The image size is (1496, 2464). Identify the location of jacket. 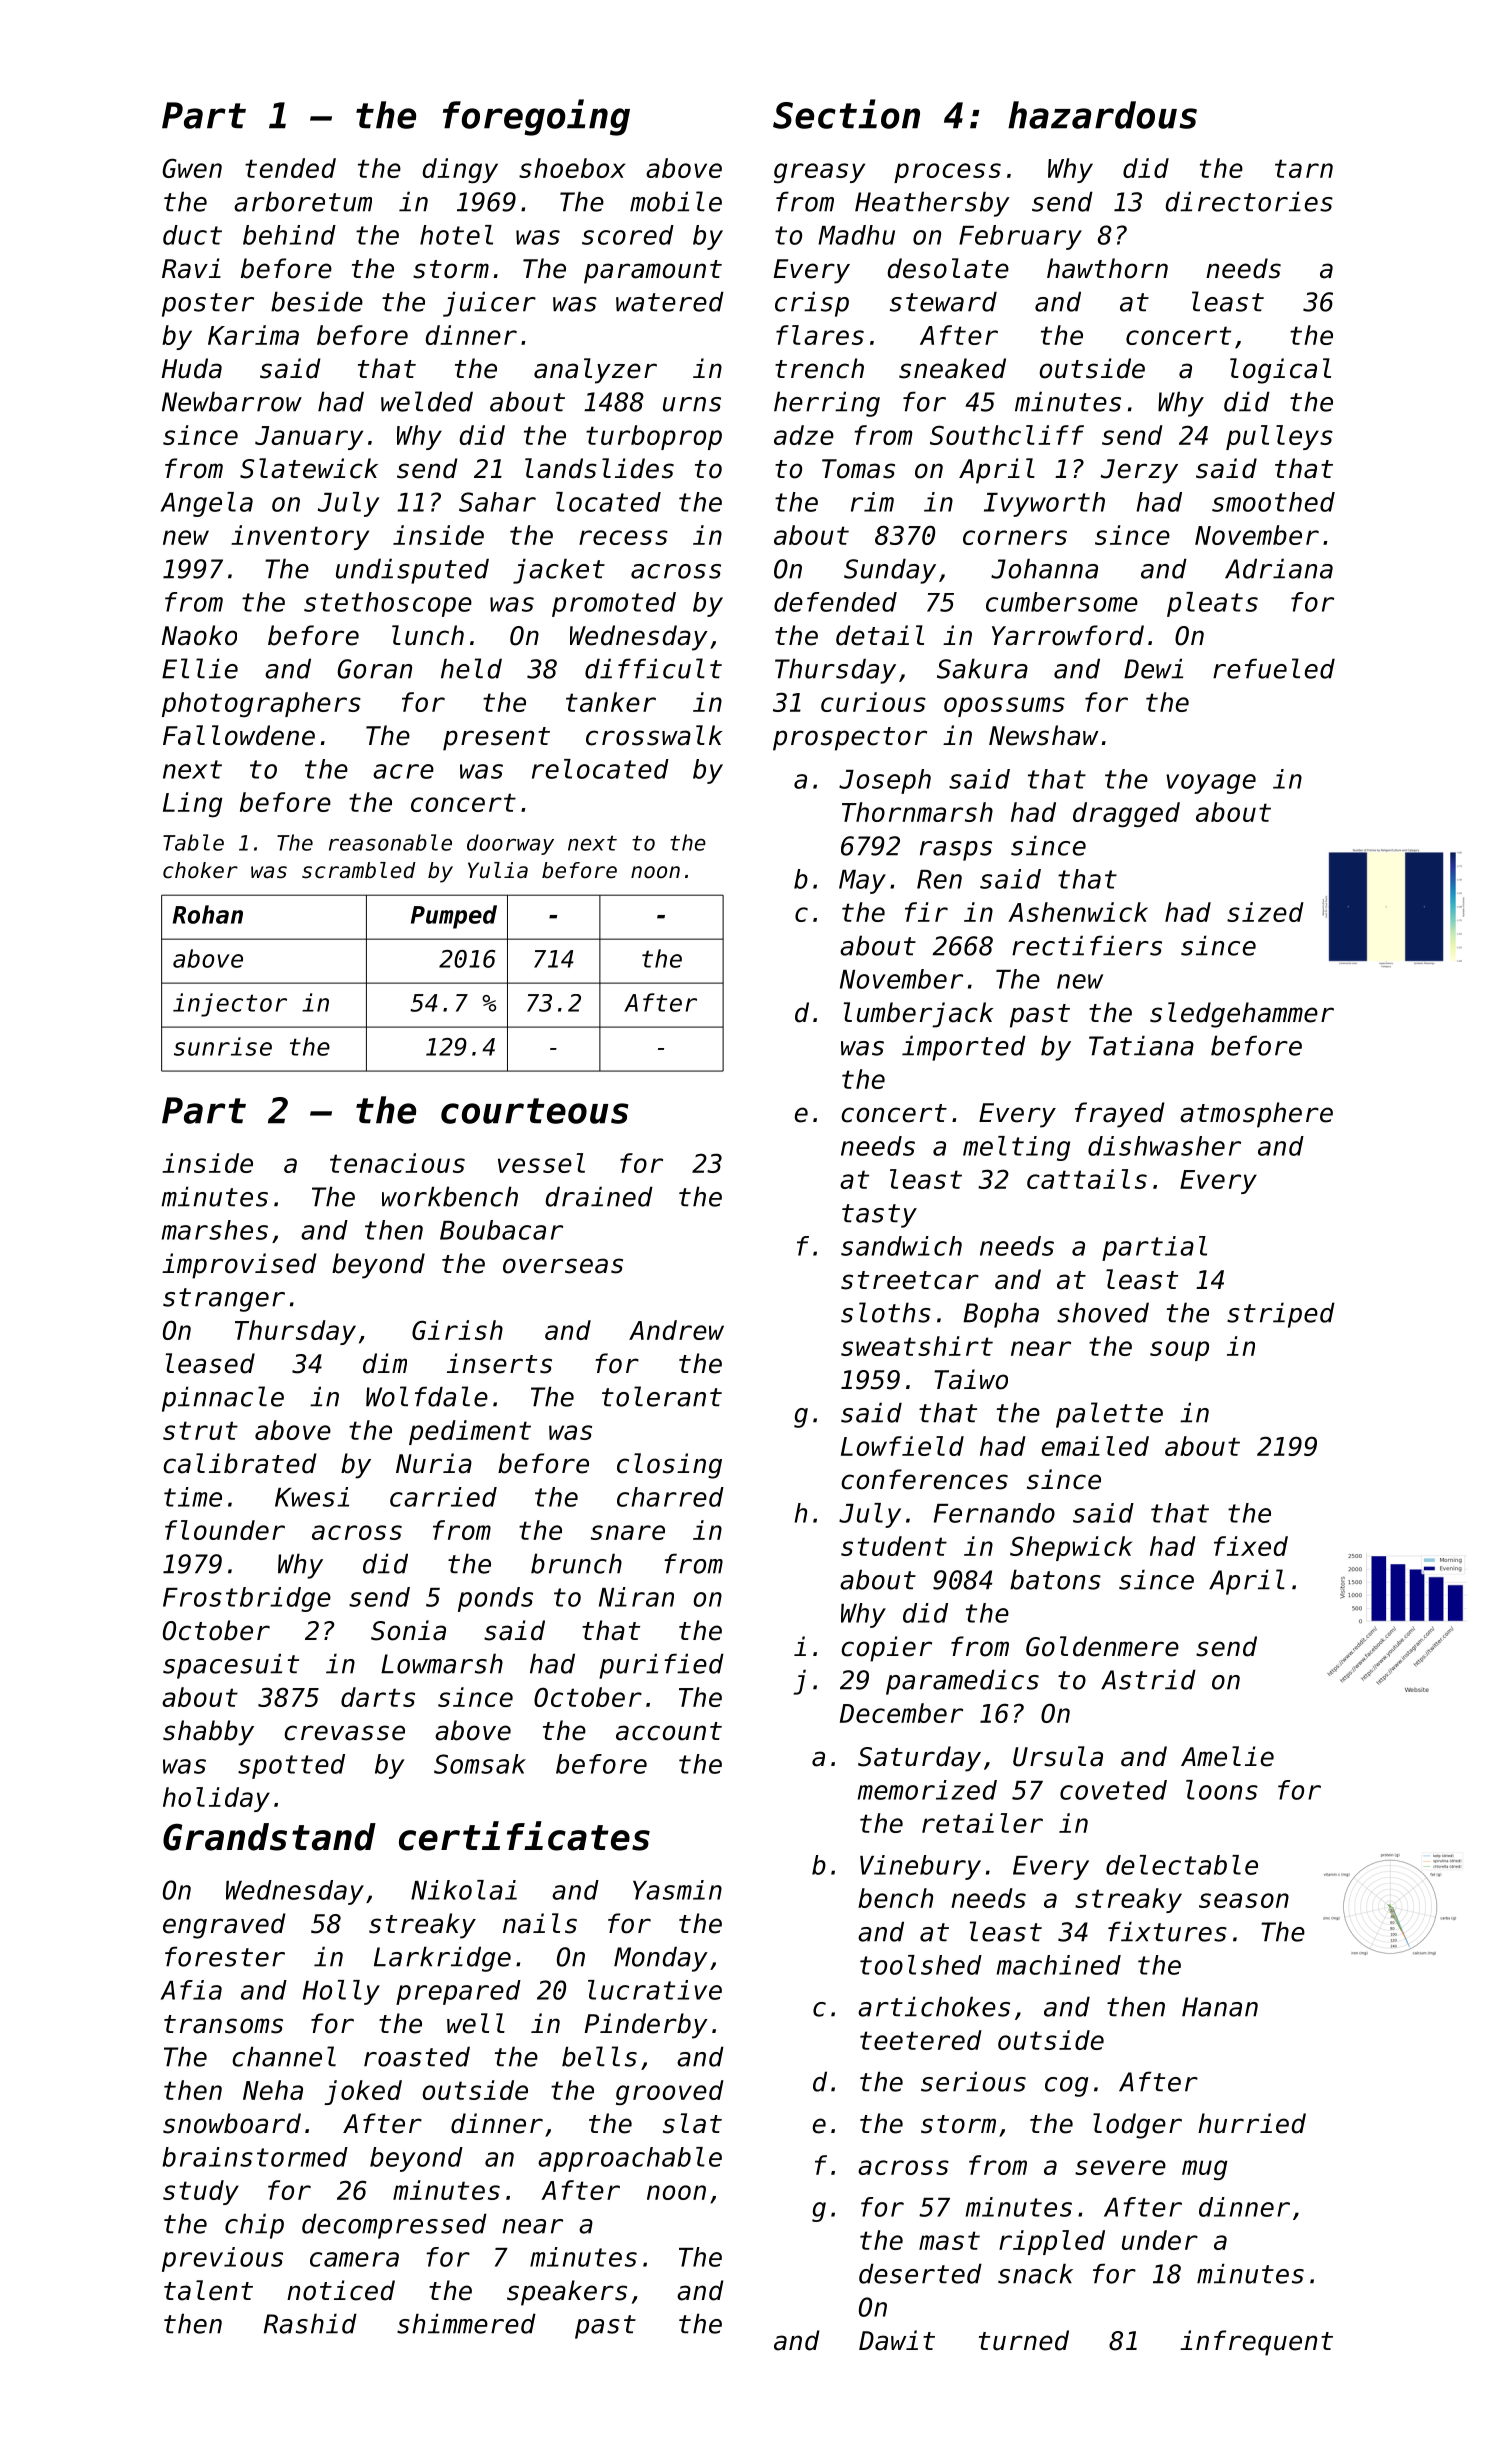
(559, 571).
